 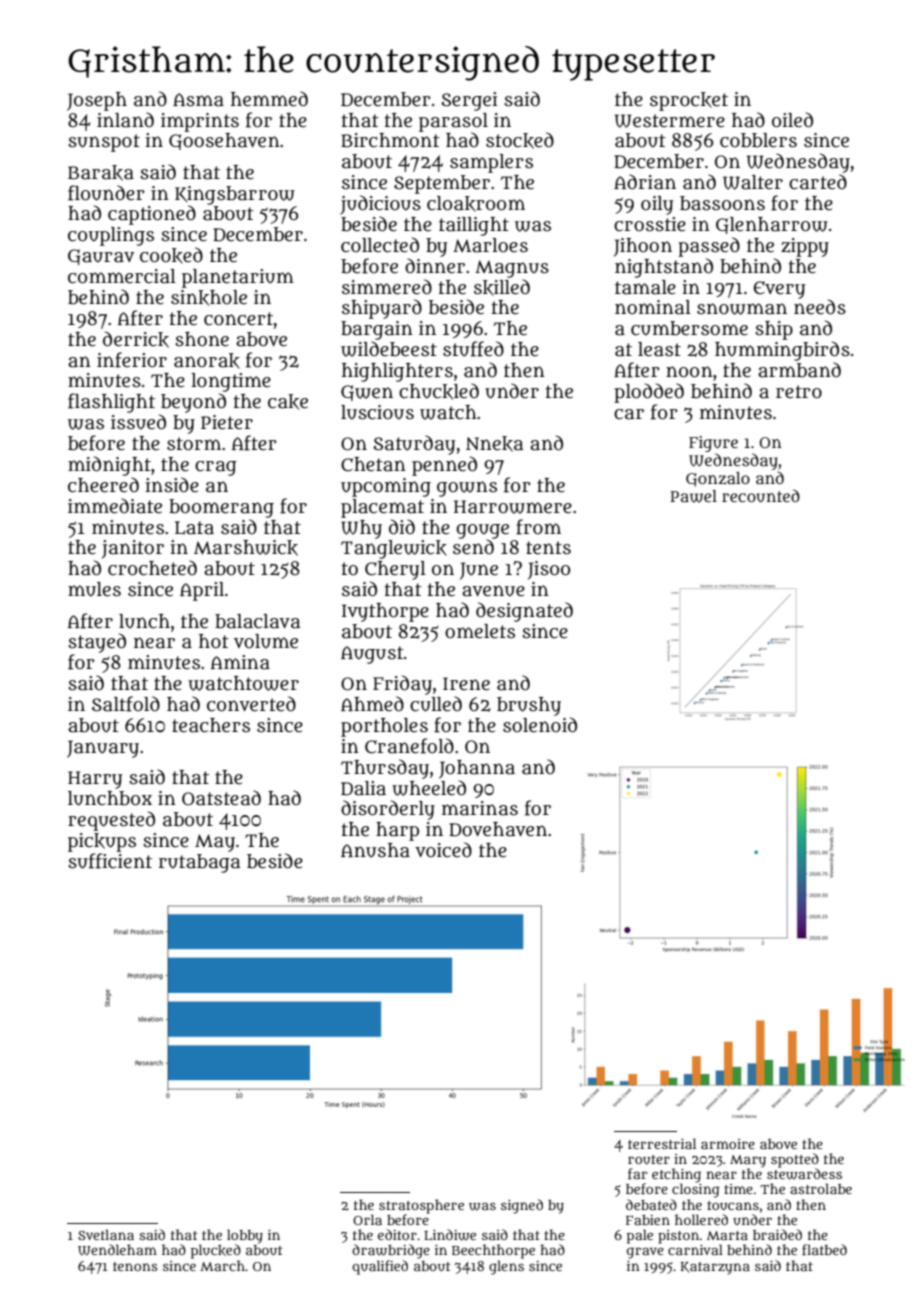 What do you see at coordinates (799, 392) in the screenshot?
I see `retro` at bounding box center [799, 392].
